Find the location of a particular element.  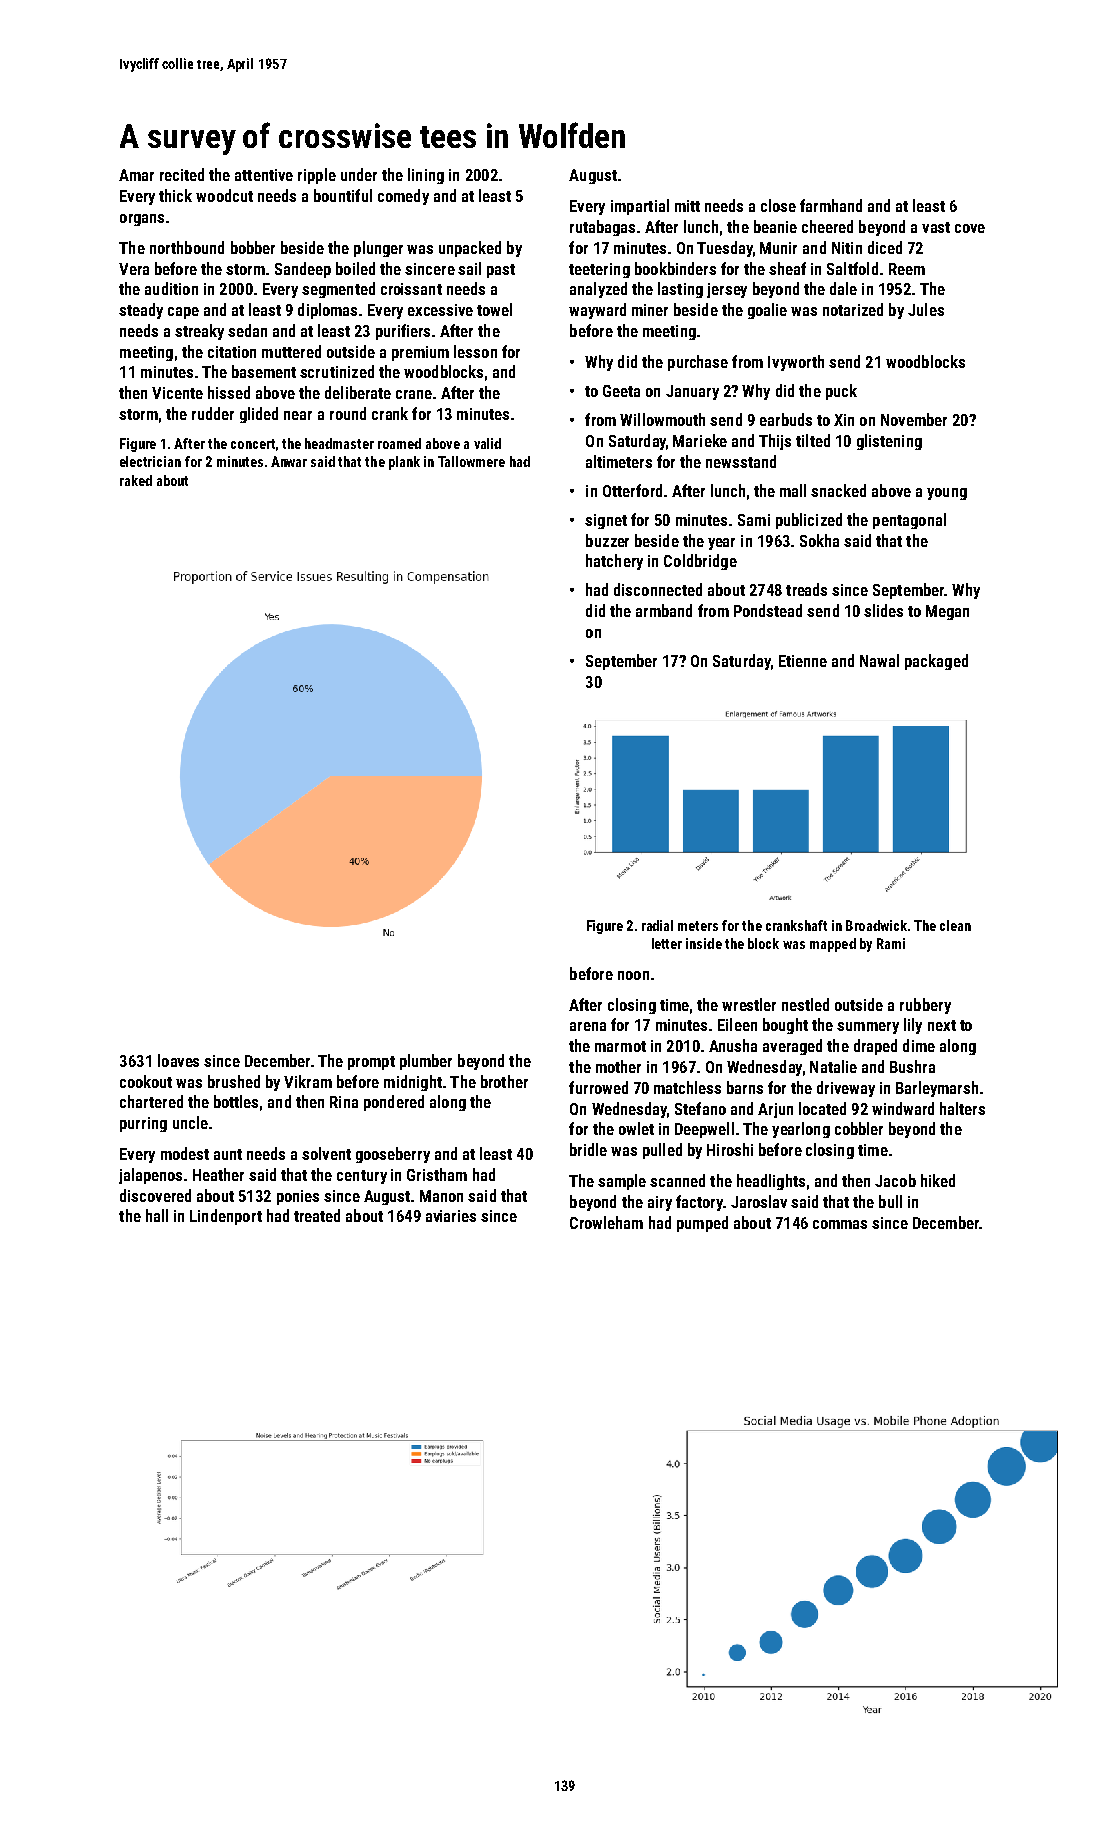

aviaries is located at coordinates (451, 1216).
